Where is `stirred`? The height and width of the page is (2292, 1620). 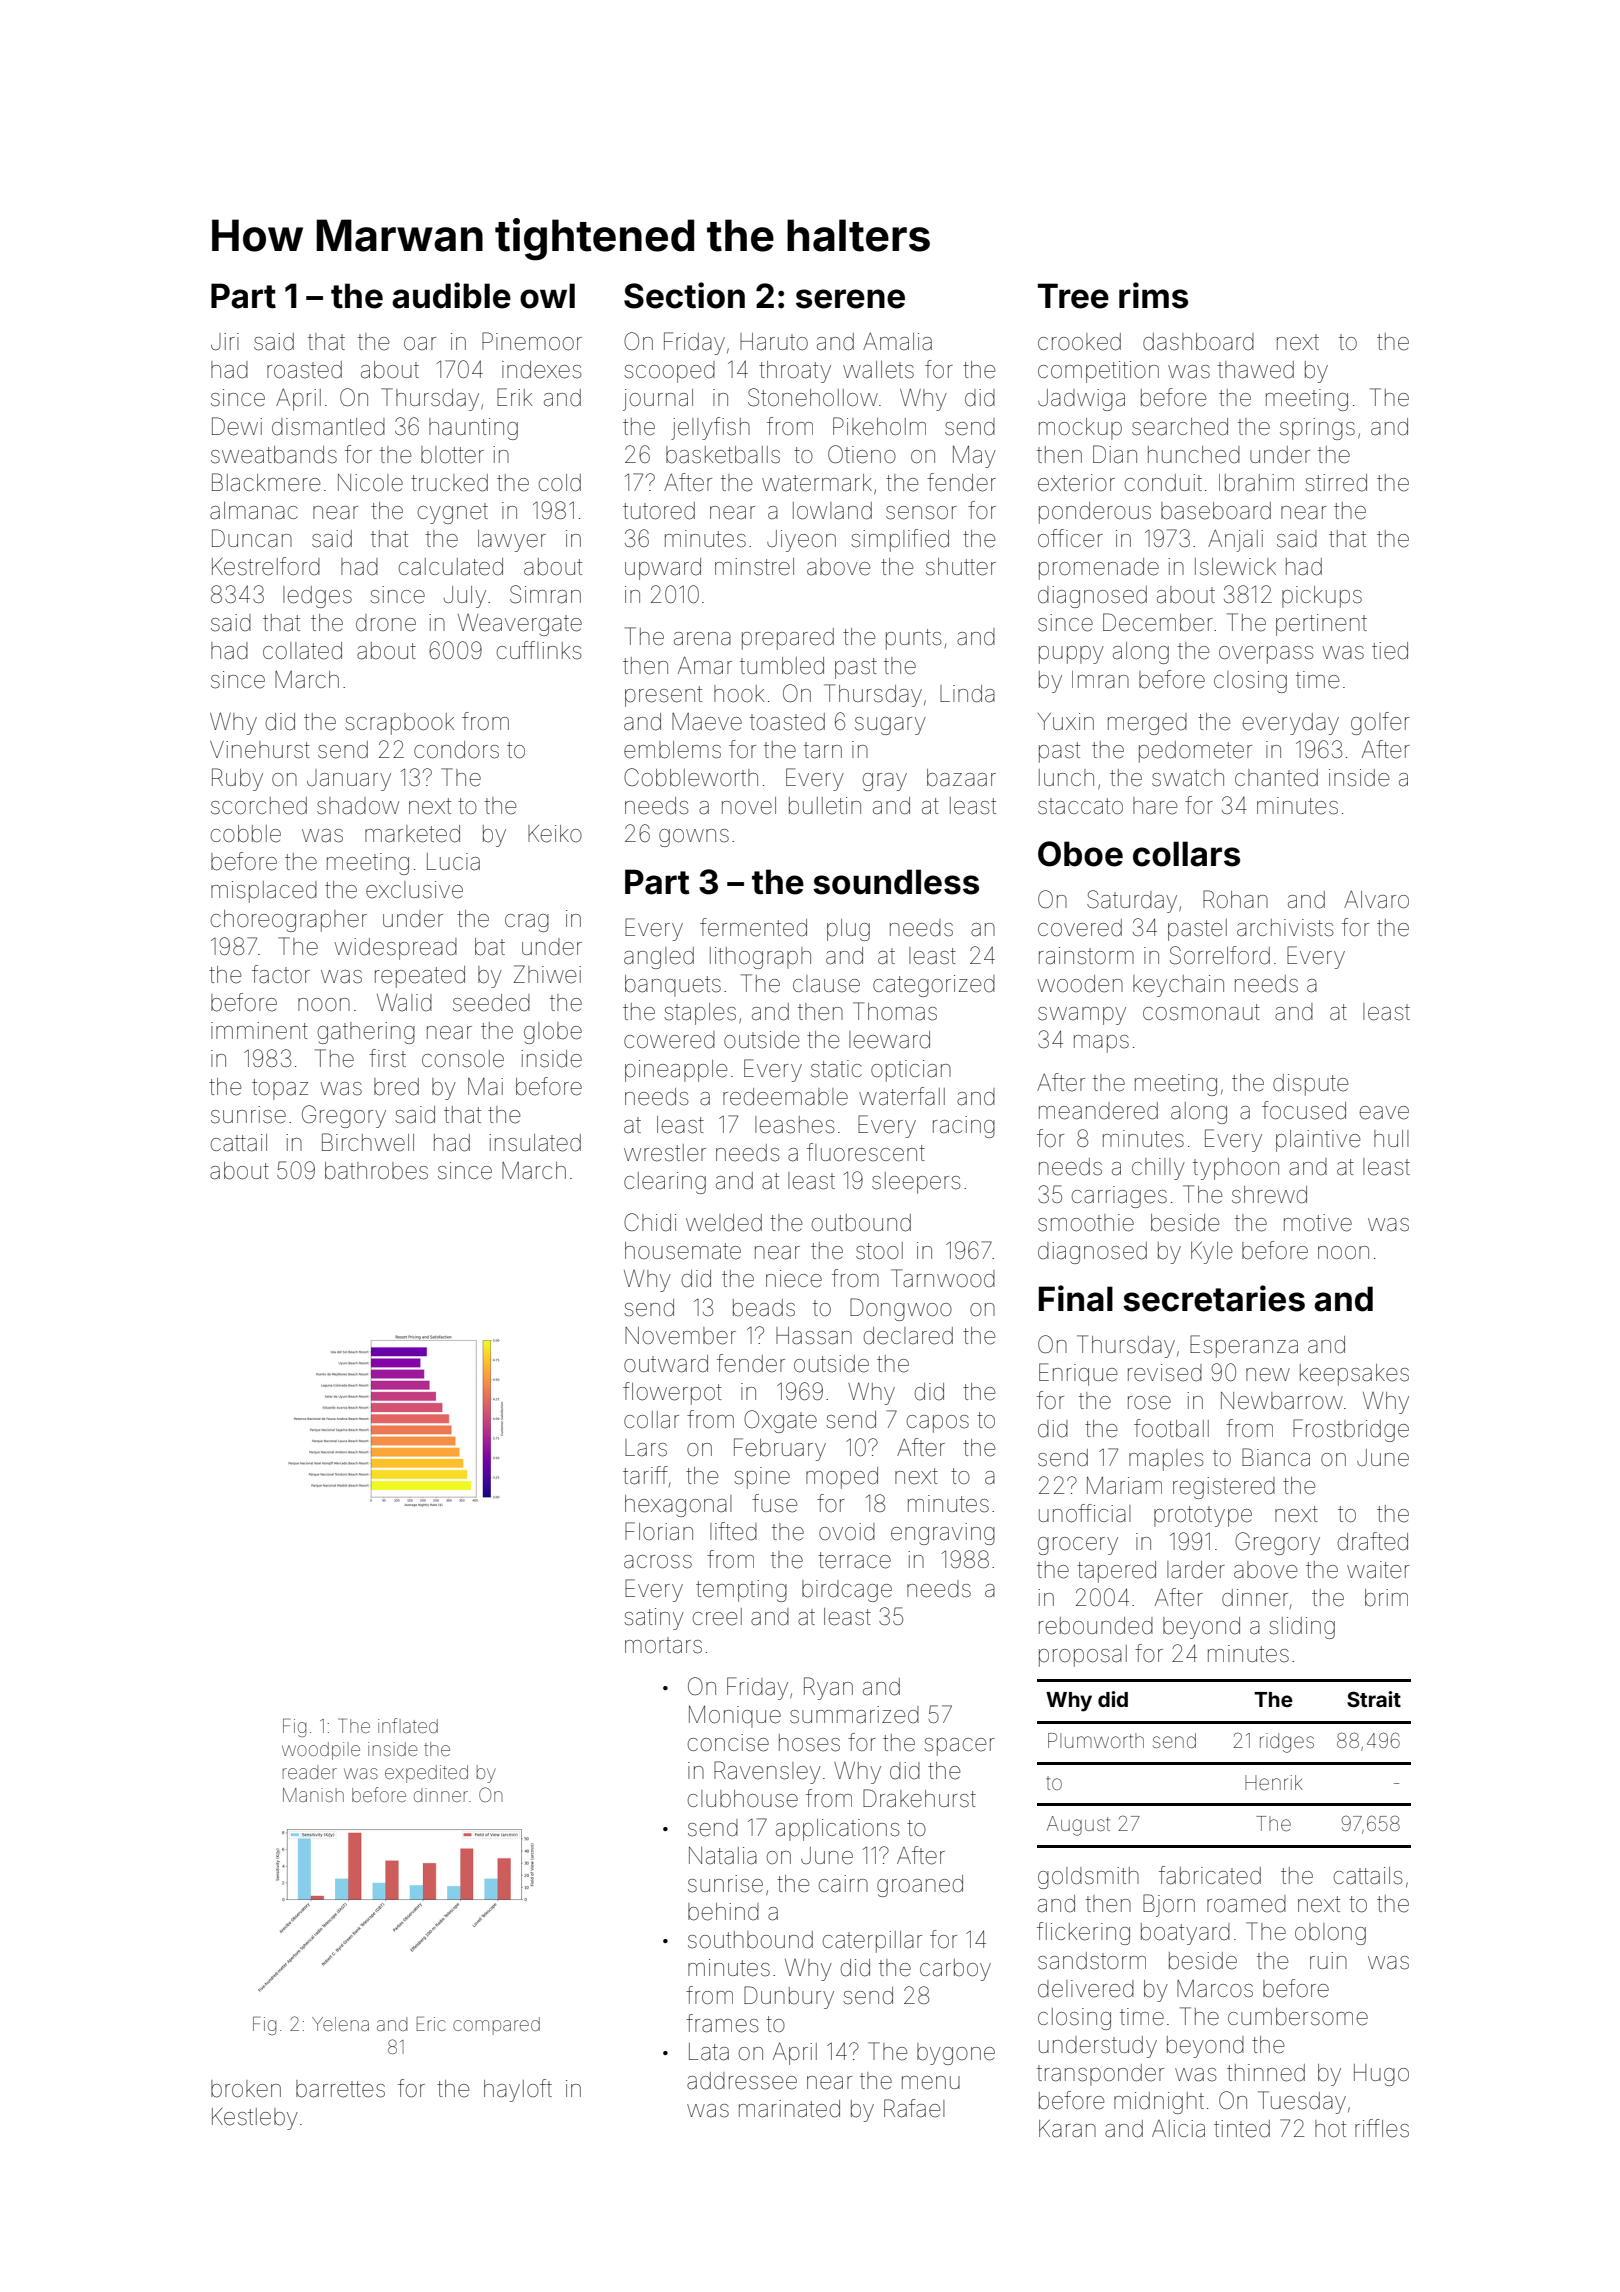
stirred is located at coordinates (1336, 483).
